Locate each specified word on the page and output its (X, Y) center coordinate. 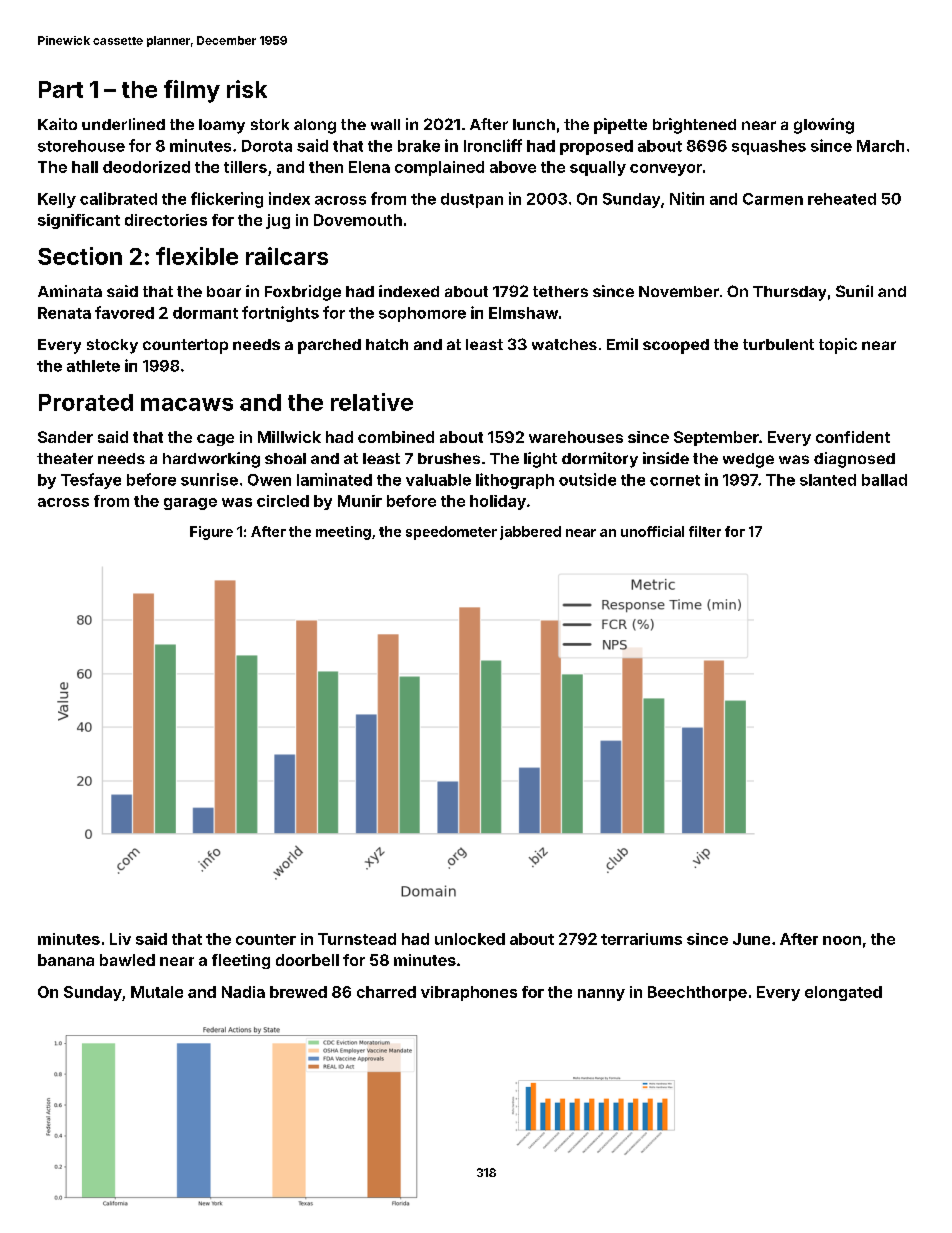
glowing (824, 126)
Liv (120, 939)
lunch (534, 124)
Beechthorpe (697, 993)
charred (386, 992)
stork (270, 124)
